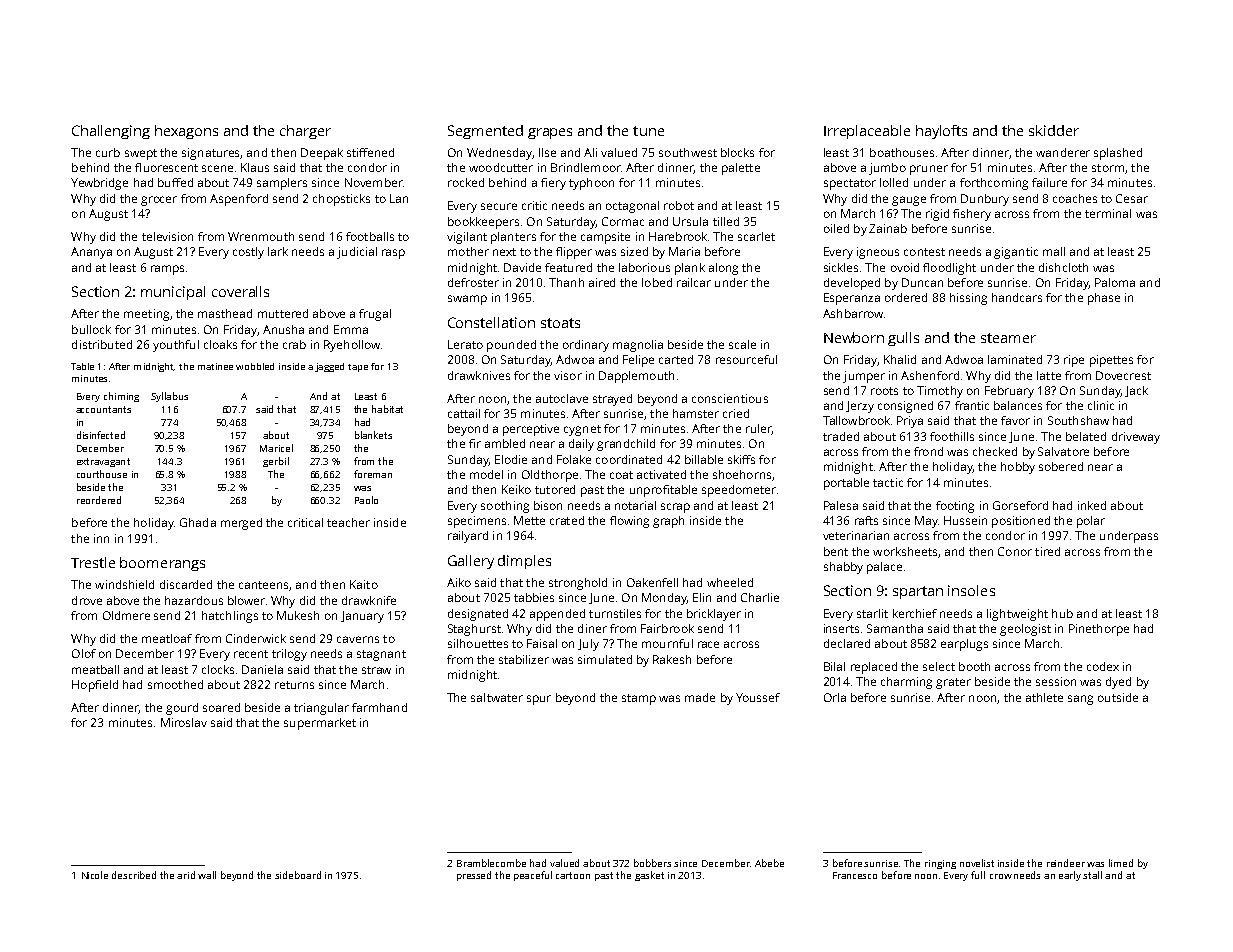 The width and height of the page is (1233, 952). I want to click on Challenging, so click(111, 132).
